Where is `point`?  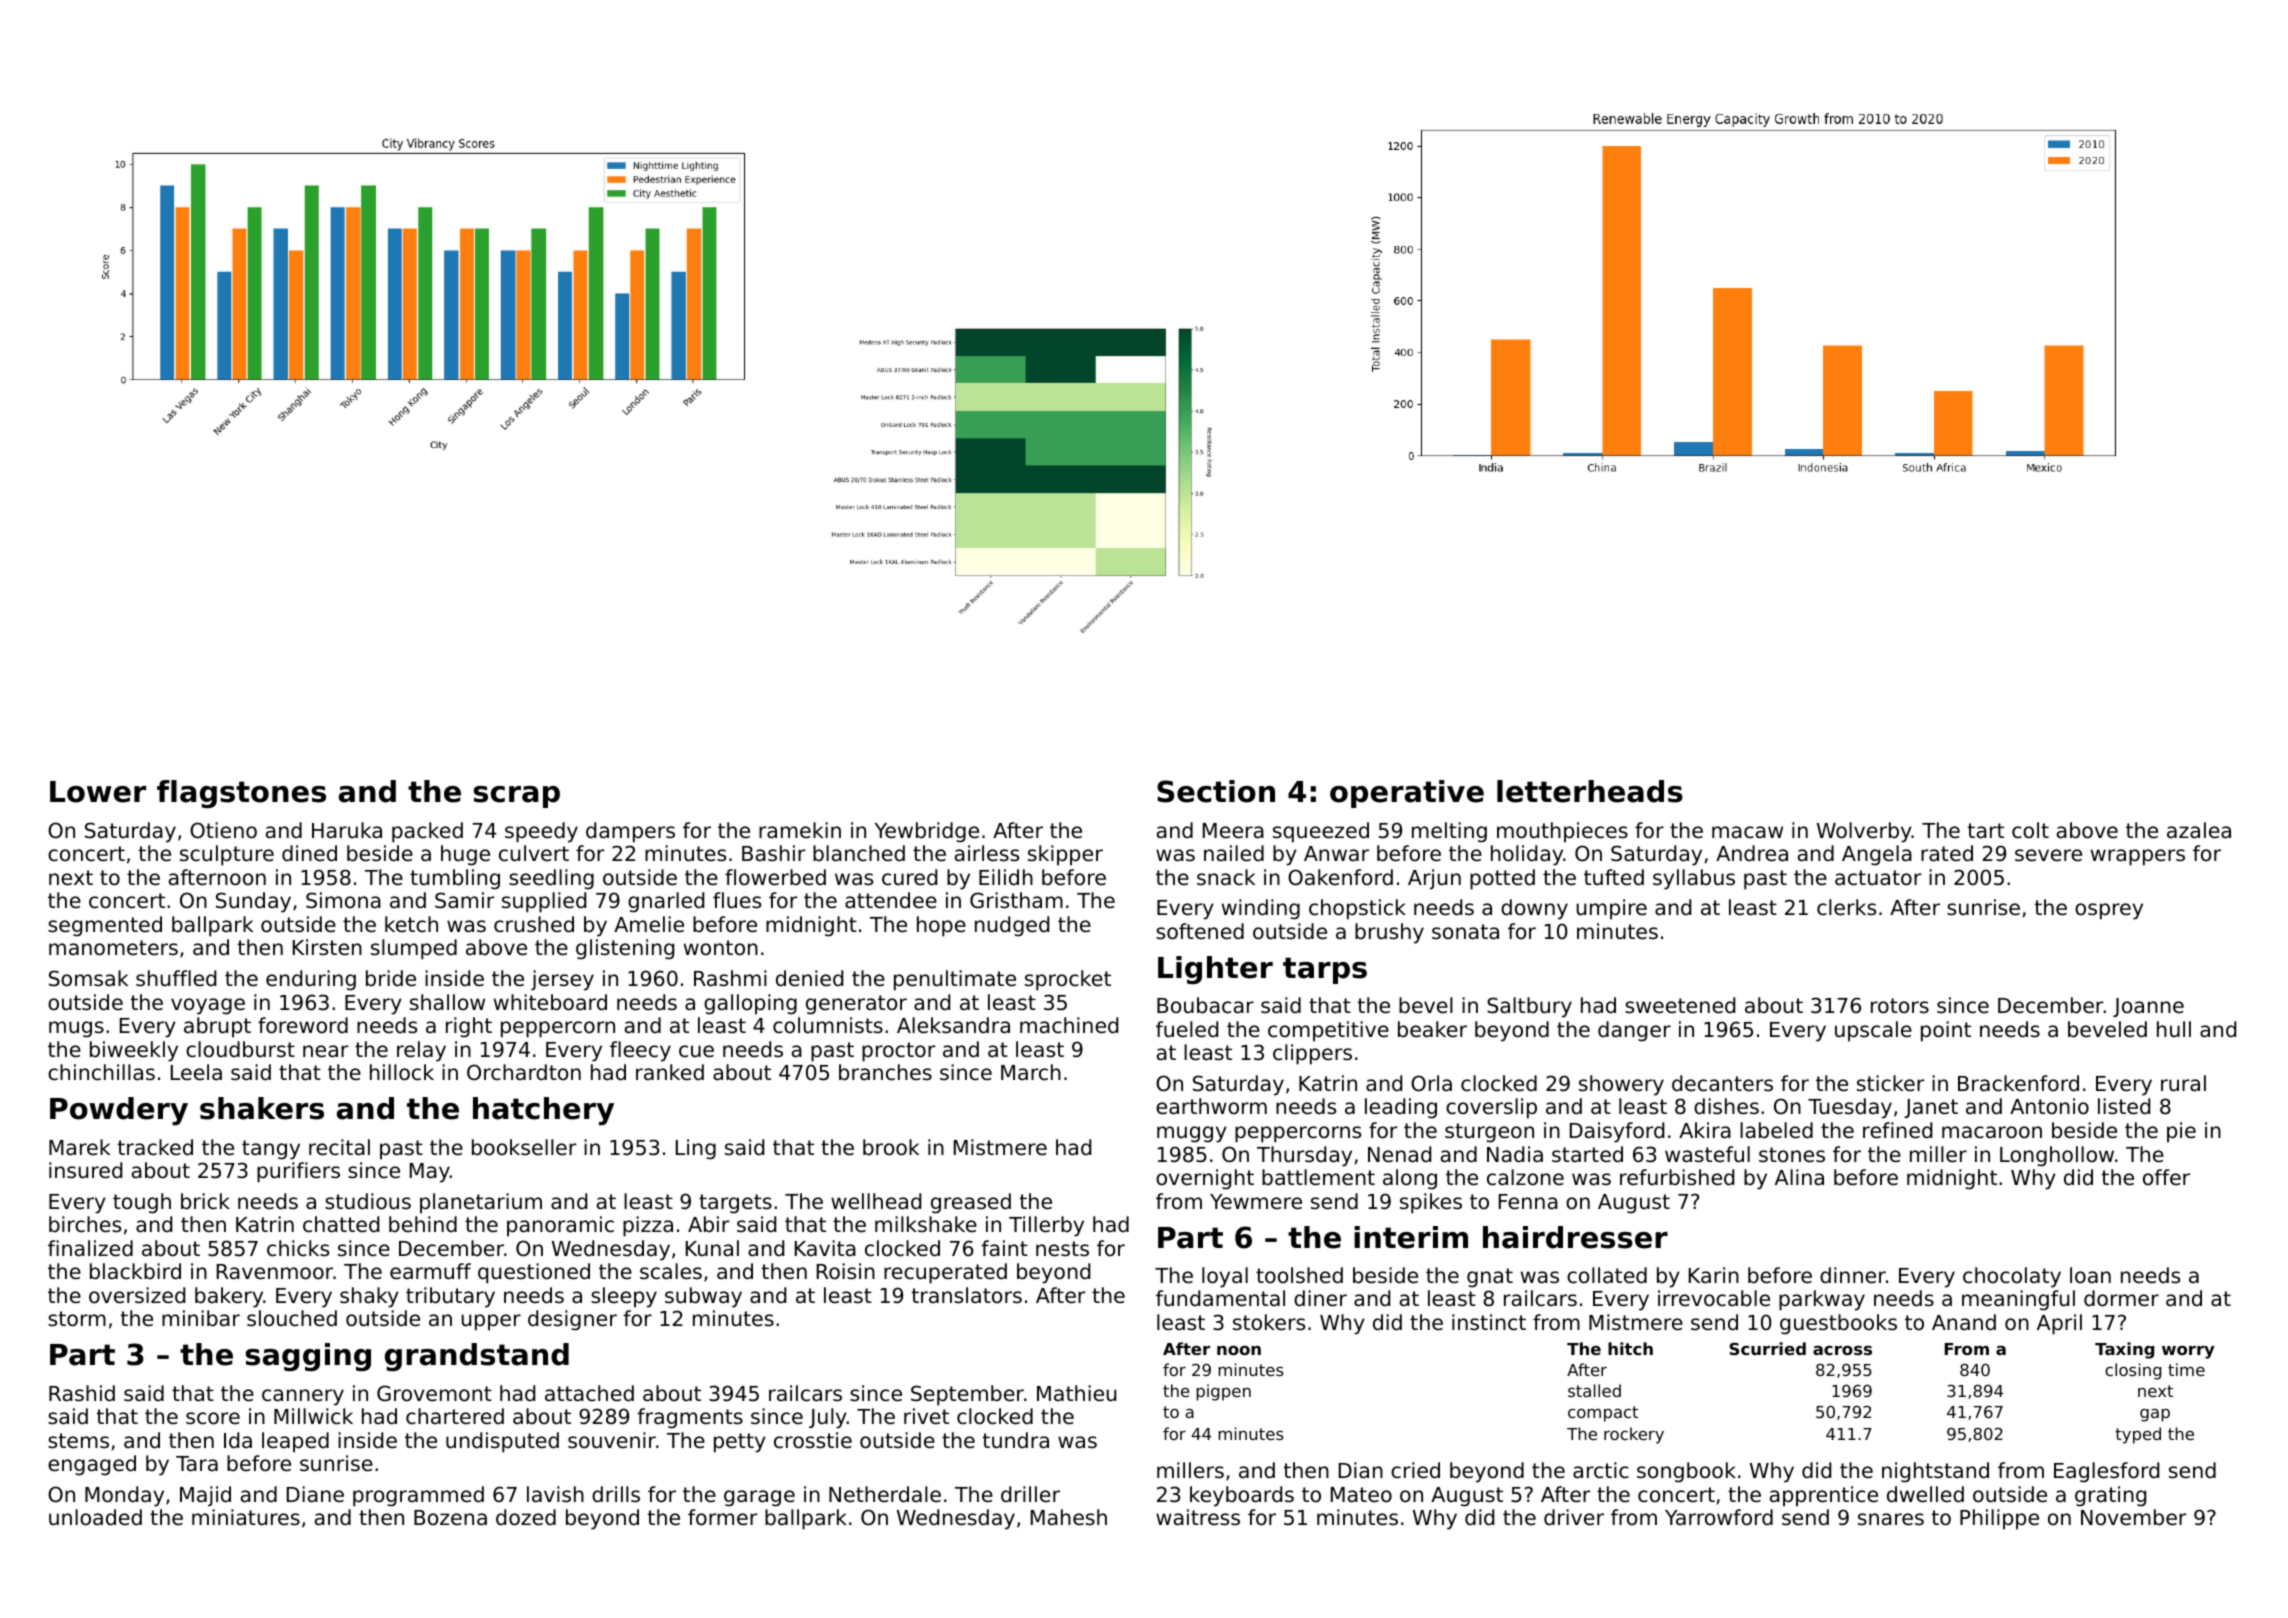 point is located at coordinates (1946, 1031).
